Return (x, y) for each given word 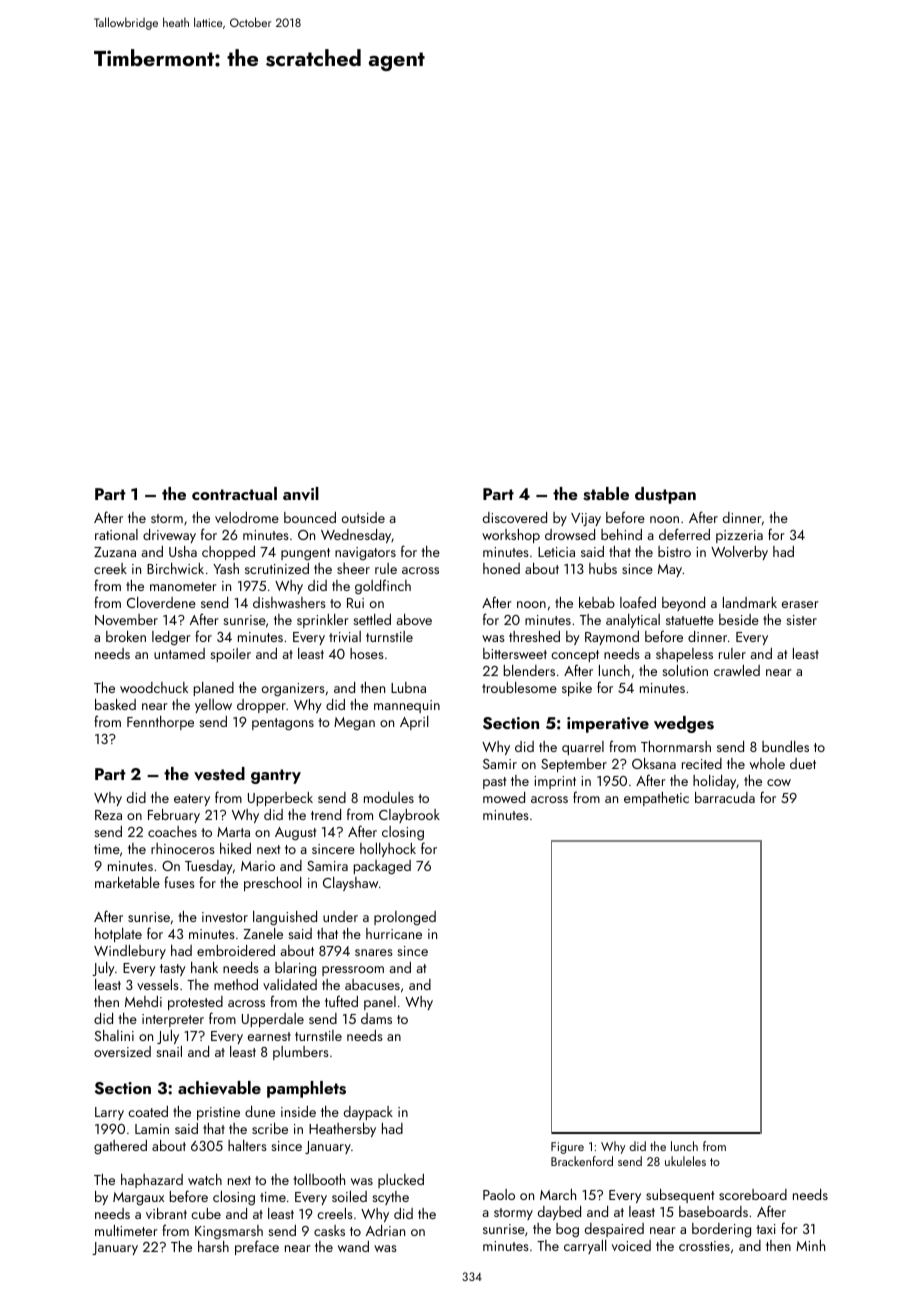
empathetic (656, 799)
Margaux (138, 1199)
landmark (750, 602)
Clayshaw (350, 884)
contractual (234, 493)
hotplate (118, 935)
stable (606, 494)
